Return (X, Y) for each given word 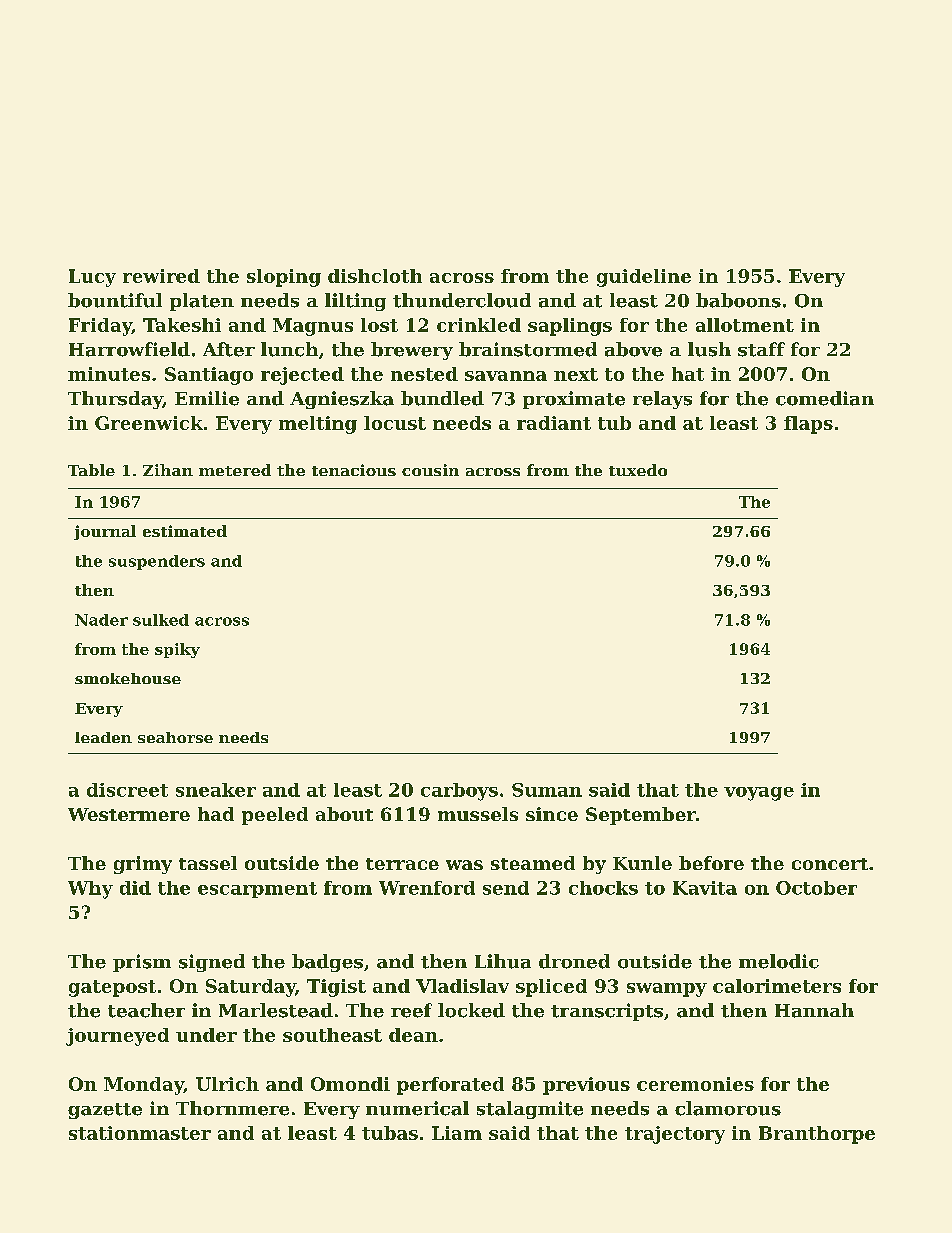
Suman (547, 790)
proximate (574, 400)
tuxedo (638, 470)
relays (662, 400)
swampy (667, 990)
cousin (430, 470)
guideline (644, 278)
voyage (759, 794)
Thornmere (232, 1108)
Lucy (92, 278)
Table (91, 470)
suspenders (157, 562)
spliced (551, 988)
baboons (738, 300)
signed (212, 963)
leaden (103, 737)
